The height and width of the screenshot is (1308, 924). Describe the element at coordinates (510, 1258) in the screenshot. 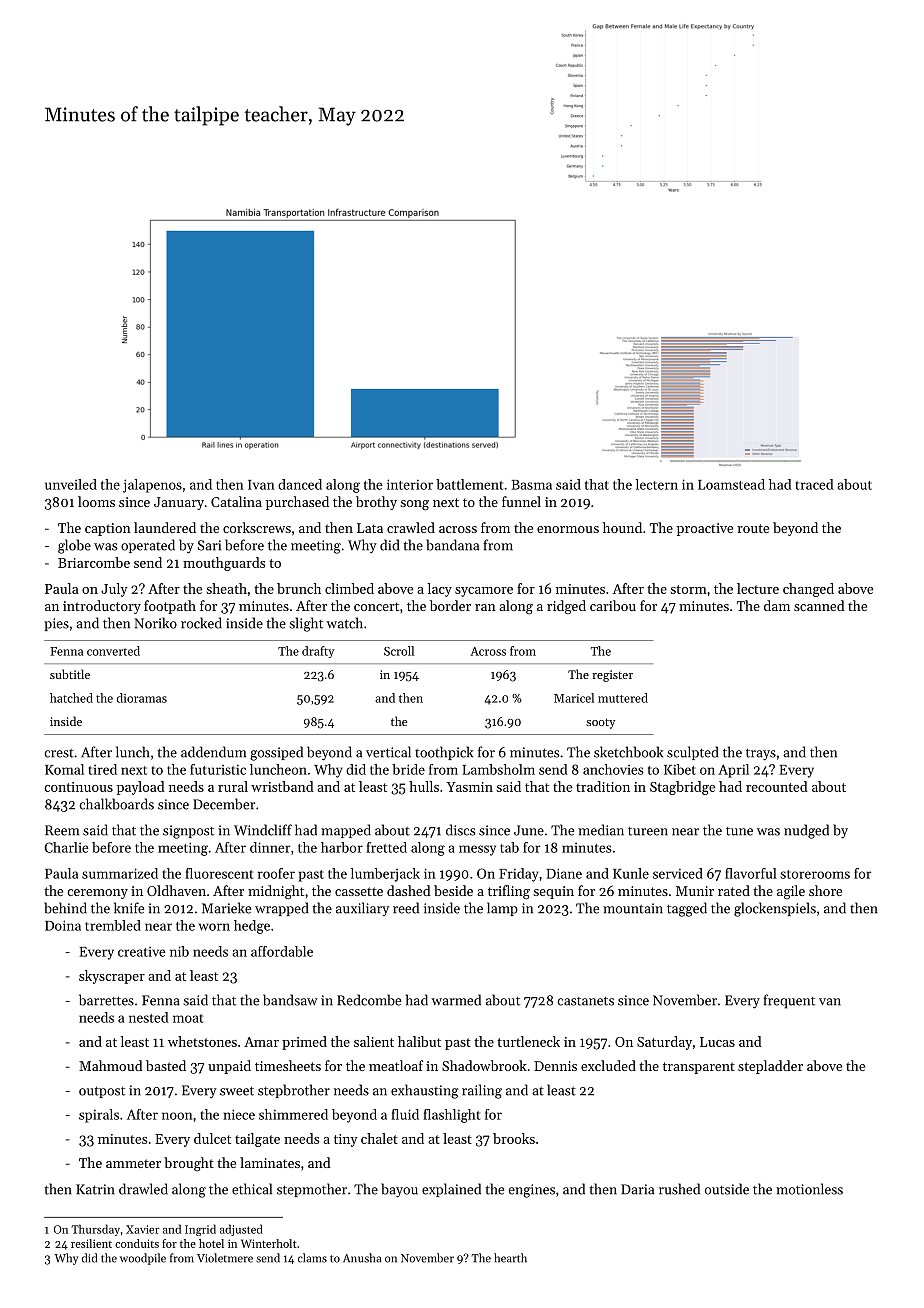

I see `hearth` at that location.
